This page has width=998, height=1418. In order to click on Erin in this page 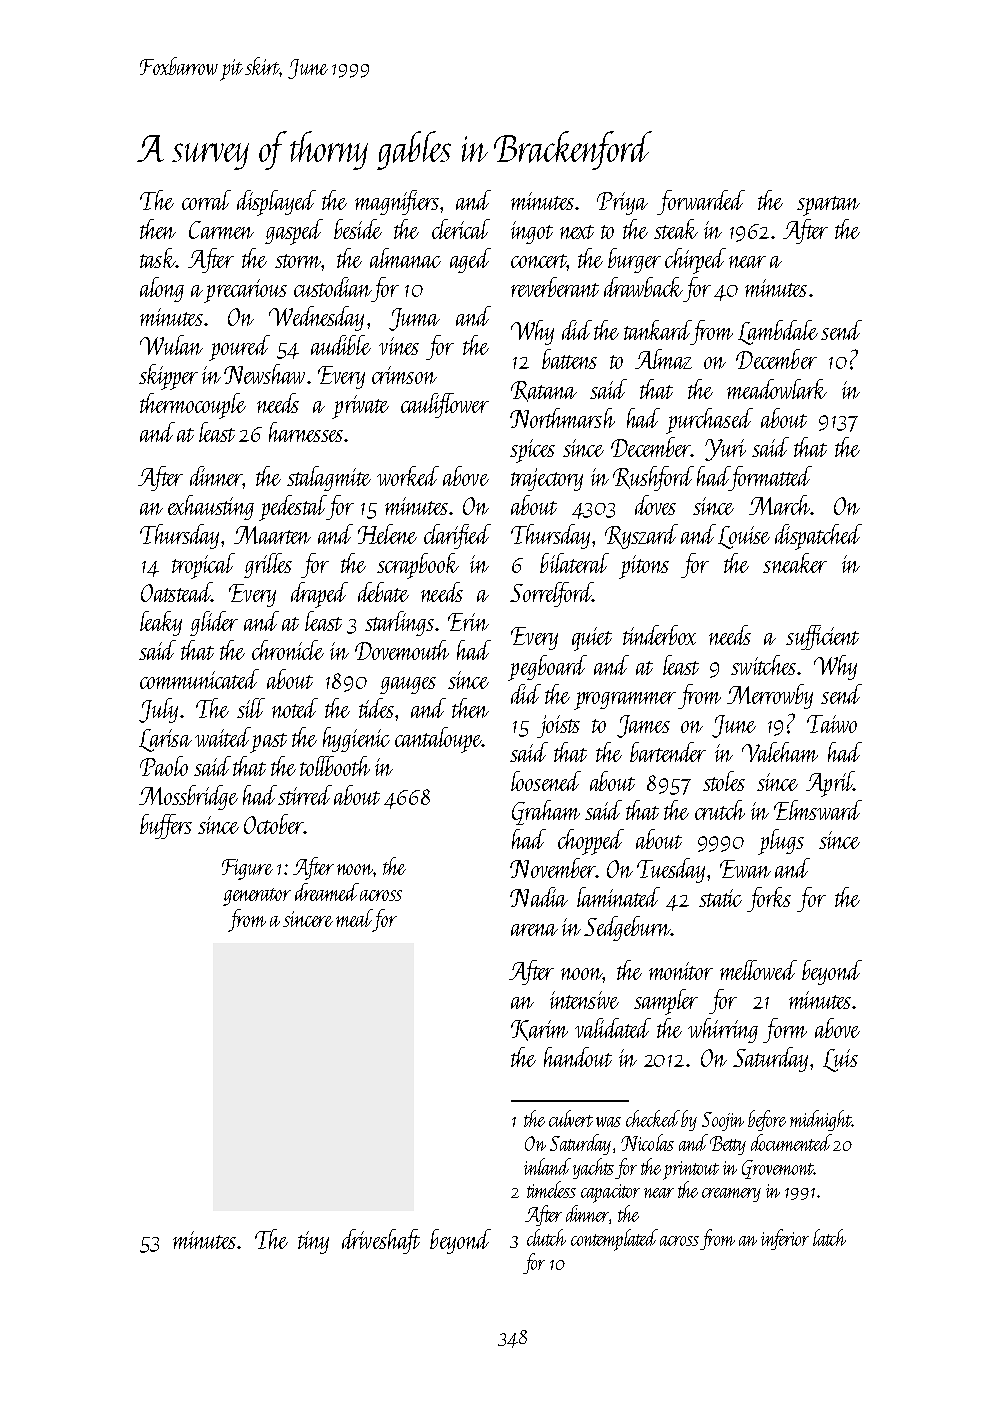, I will do `click(468, 622)`.
